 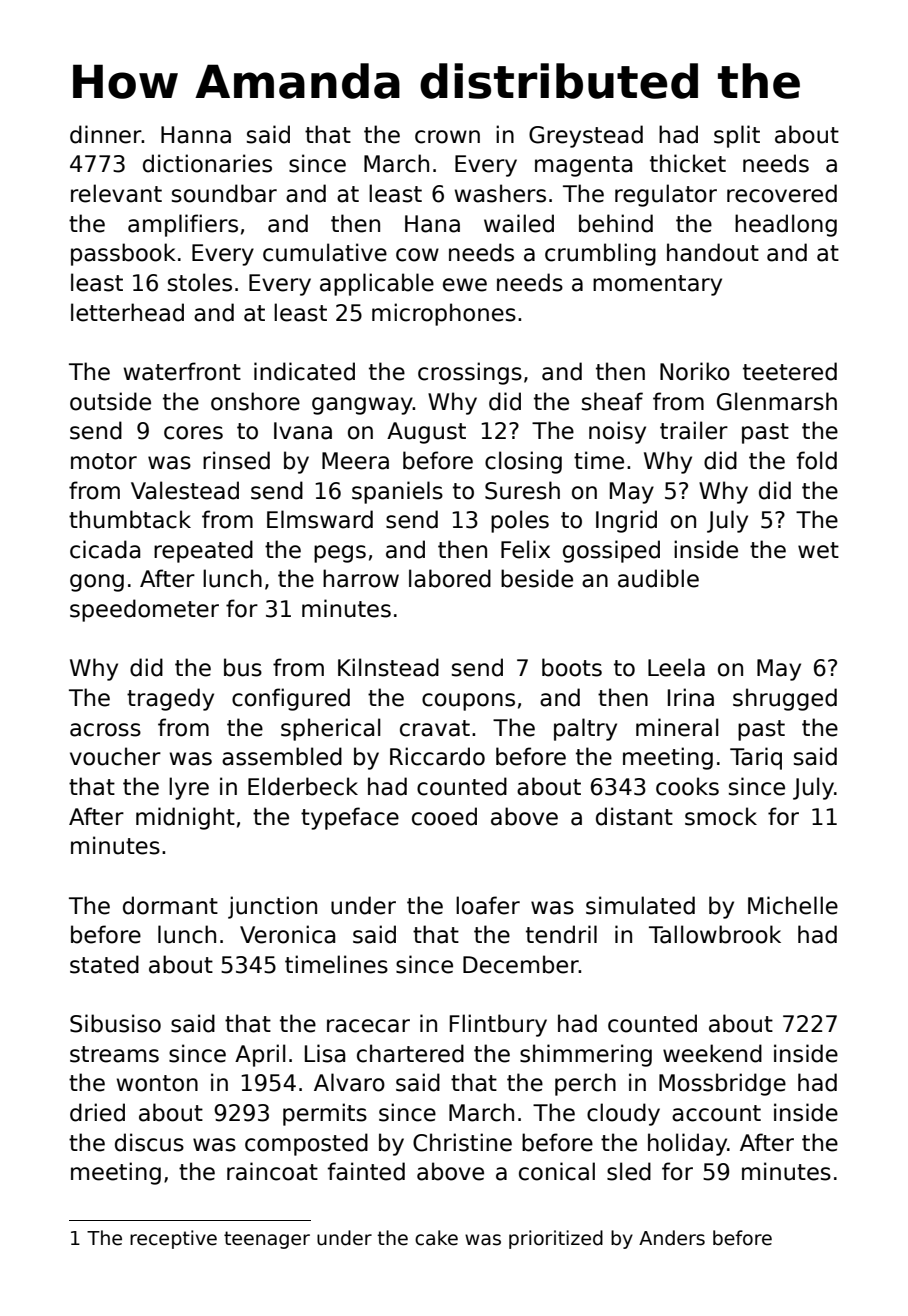 What do you see at coordinates (410, 1053) in the image?
I see `chartered` at bounding box center [410, 1053].
